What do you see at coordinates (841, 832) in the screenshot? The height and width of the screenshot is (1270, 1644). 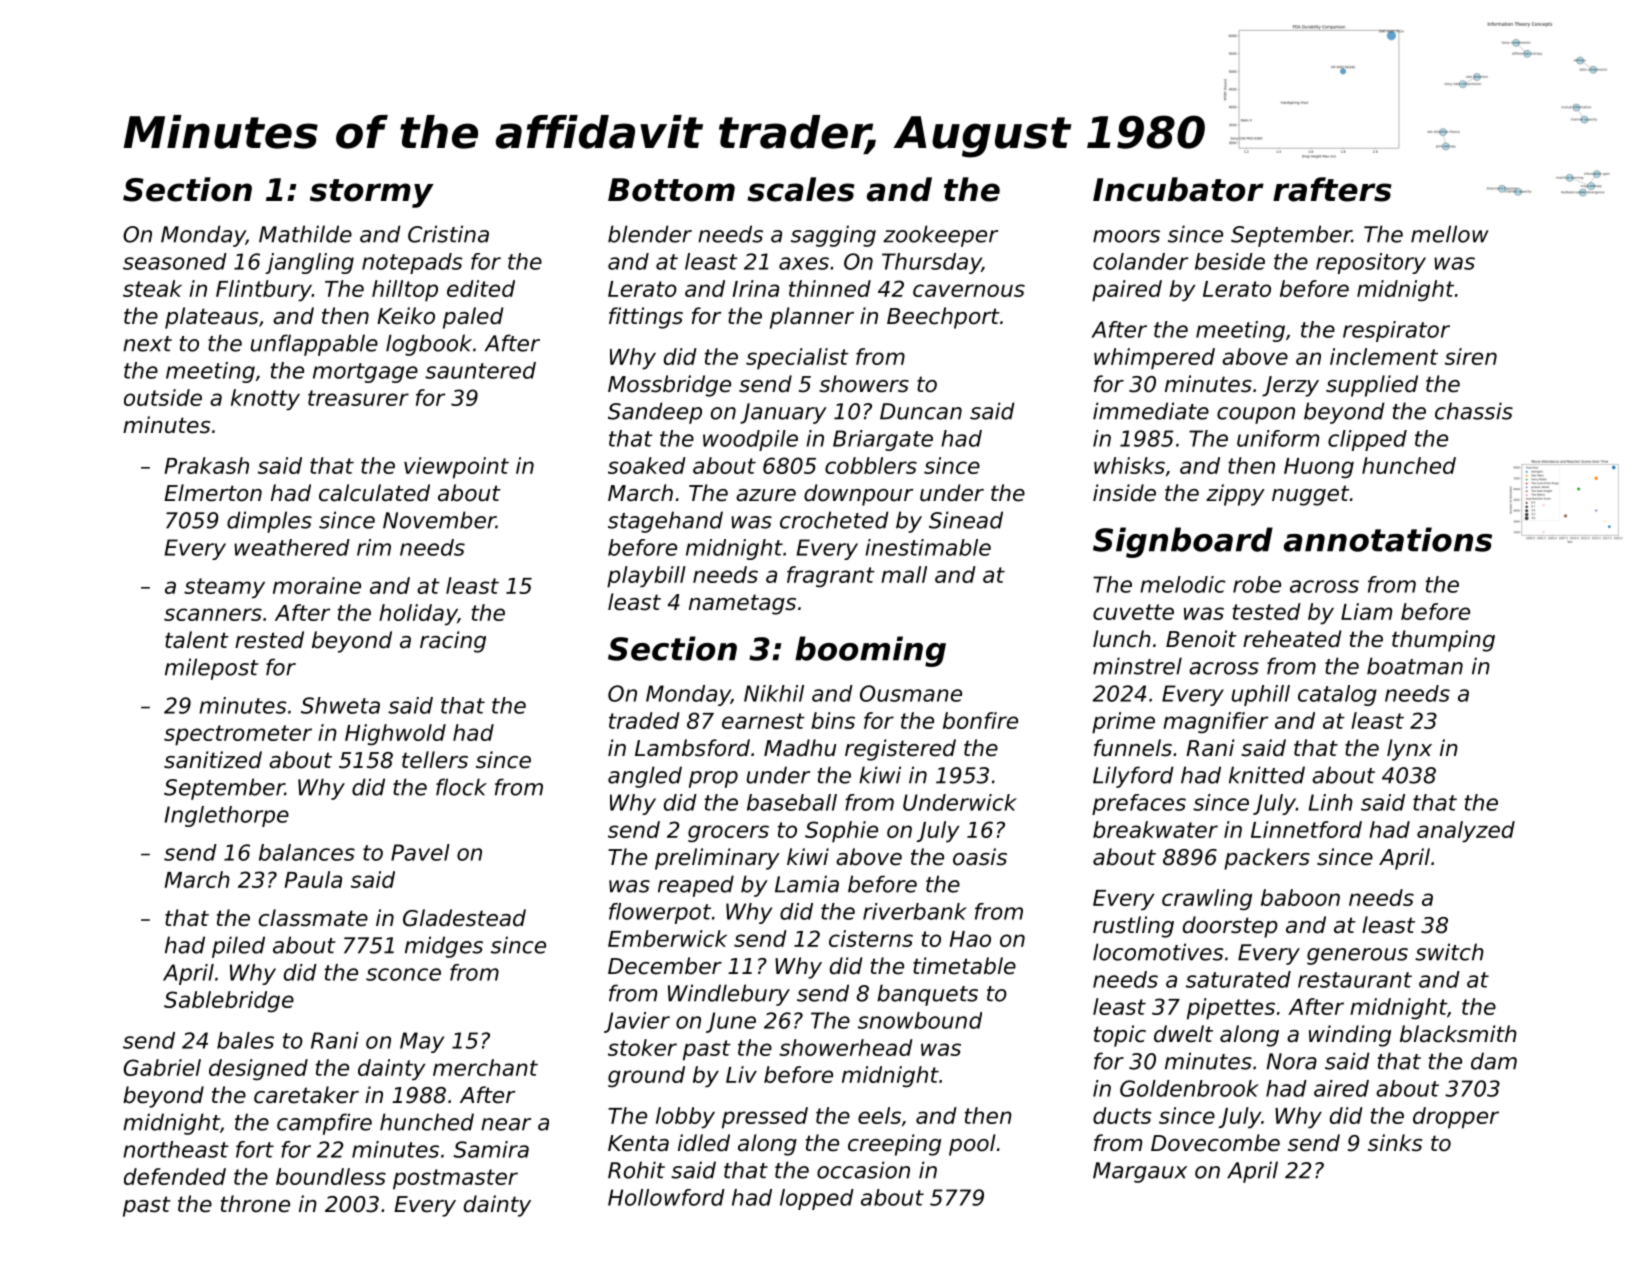 I see `Sophie` at bounding box center [841, 832].
